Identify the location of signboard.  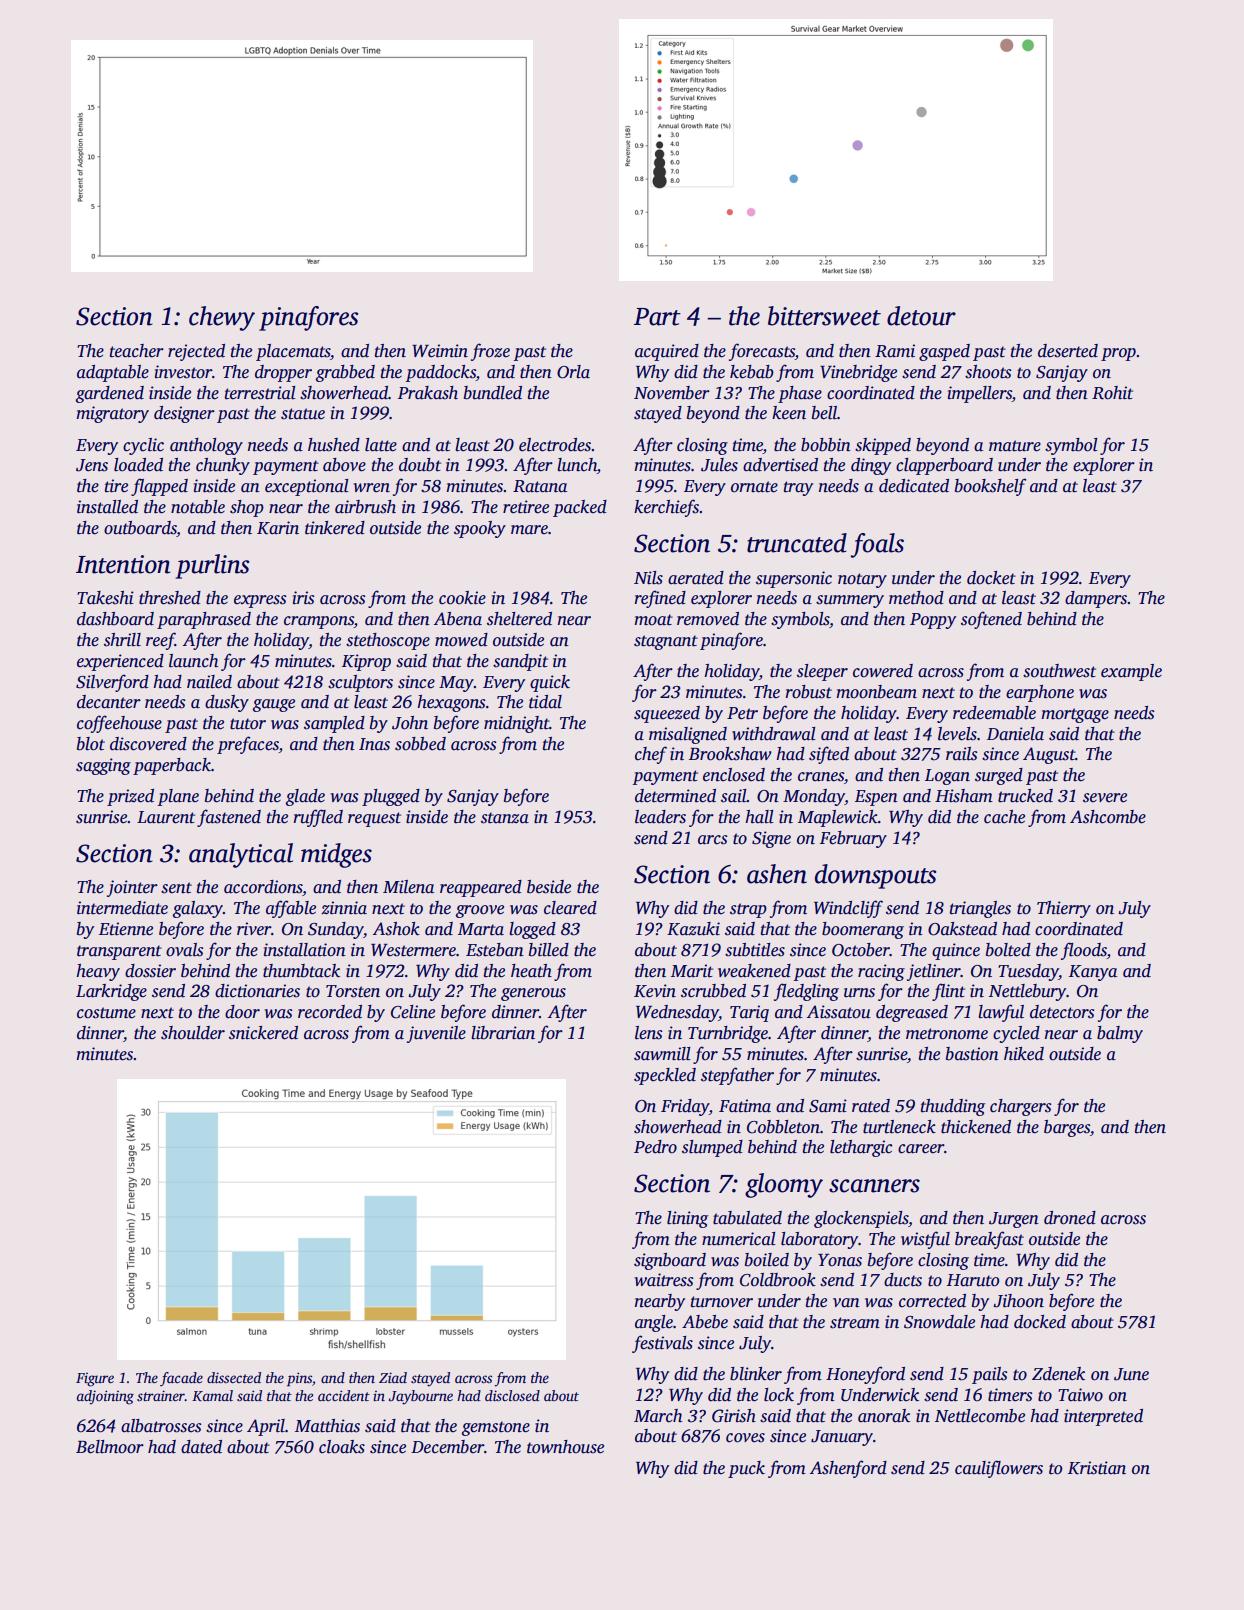
(670, 1261).
